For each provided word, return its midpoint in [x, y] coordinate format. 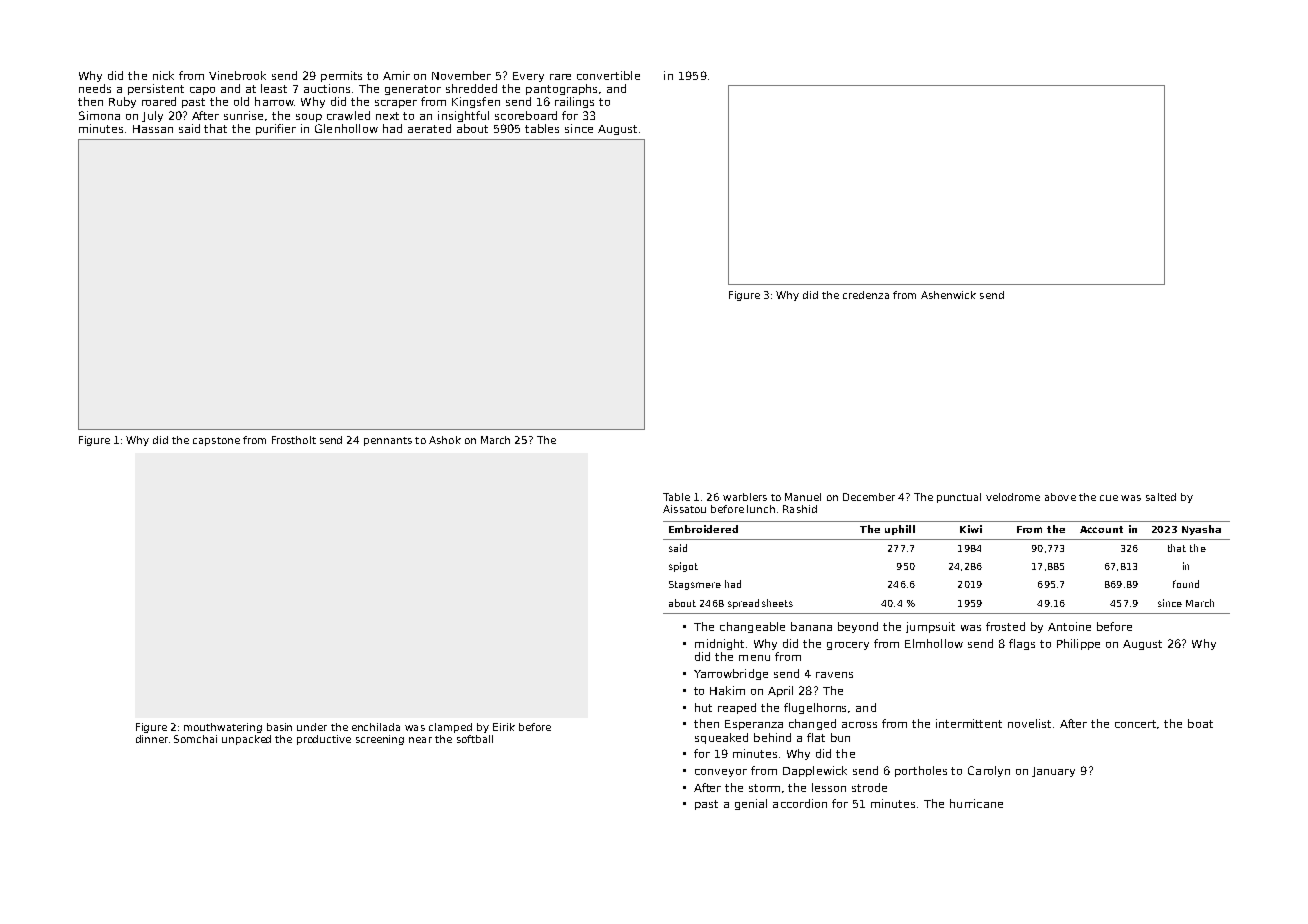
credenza [866, 295]
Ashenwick [948, 295]
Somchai [195, 739]
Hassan [153, 129]
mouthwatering [223, 728]
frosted [1005, 626]
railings [574, 102]
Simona [99, 115]
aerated [429, 128]
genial [751, 804]
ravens [834, 675]
